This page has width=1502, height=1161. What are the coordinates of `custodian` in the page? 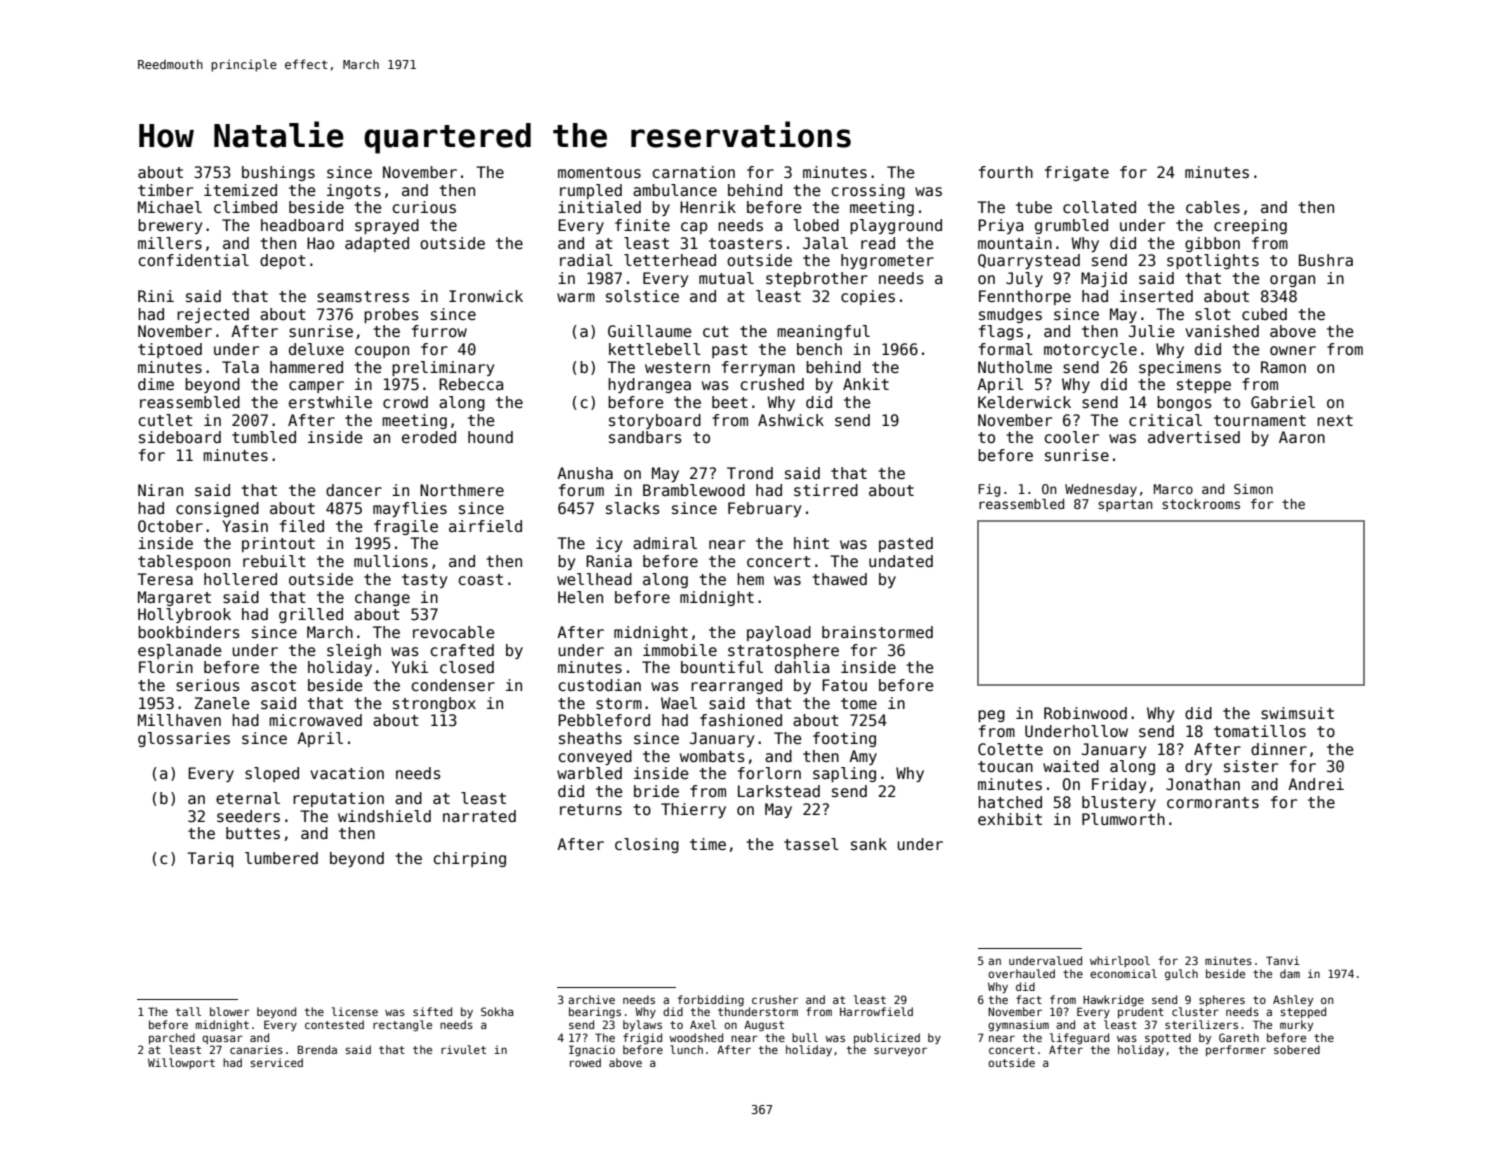 It's located at (599, 685).
